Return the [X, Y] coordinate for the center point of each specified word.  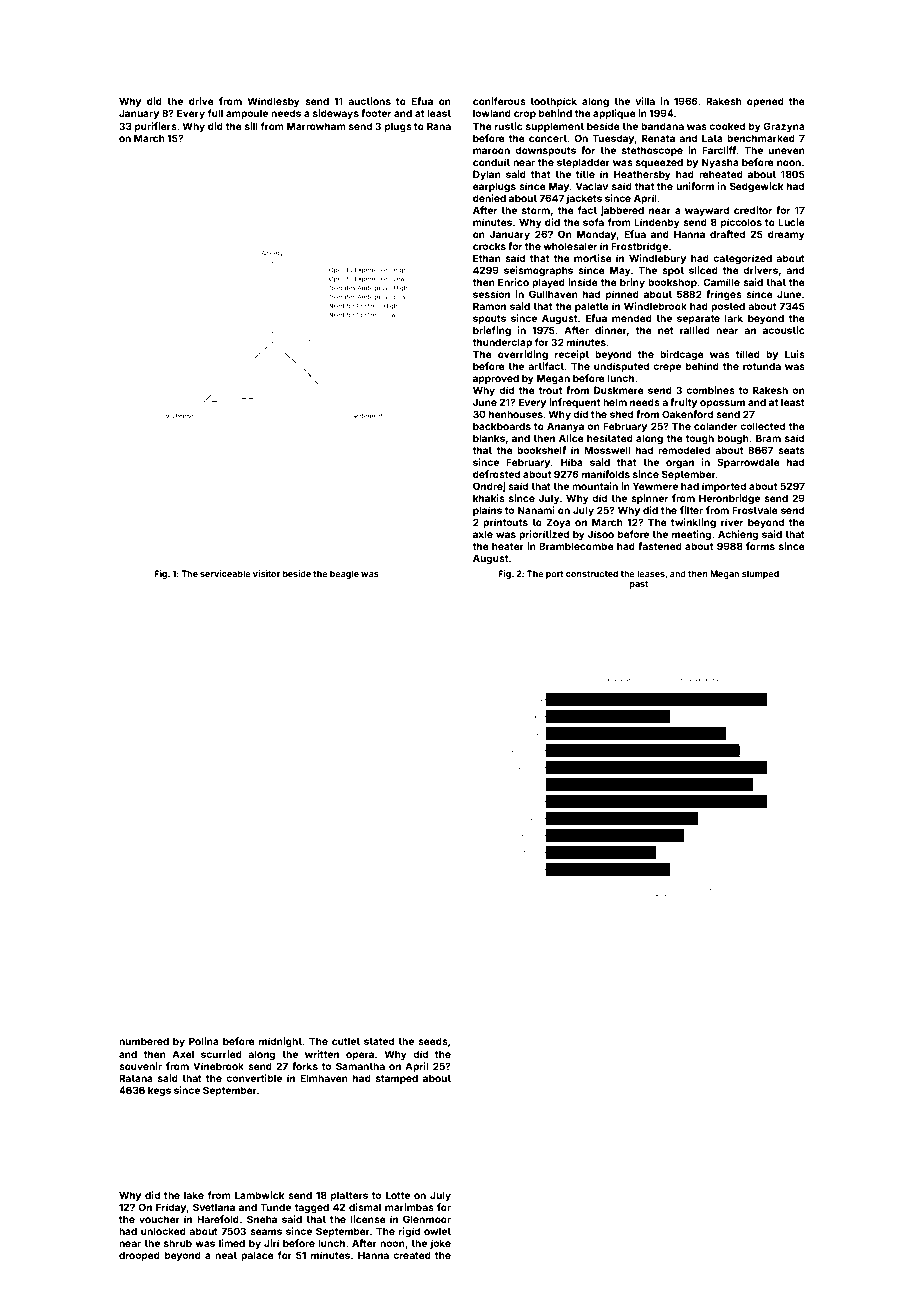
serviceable [225, 573]
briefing [492, 331]
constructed [592, 573]
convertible [254, 1078]
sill [251, 126]
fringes [724, 295]
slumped [760, 574]
